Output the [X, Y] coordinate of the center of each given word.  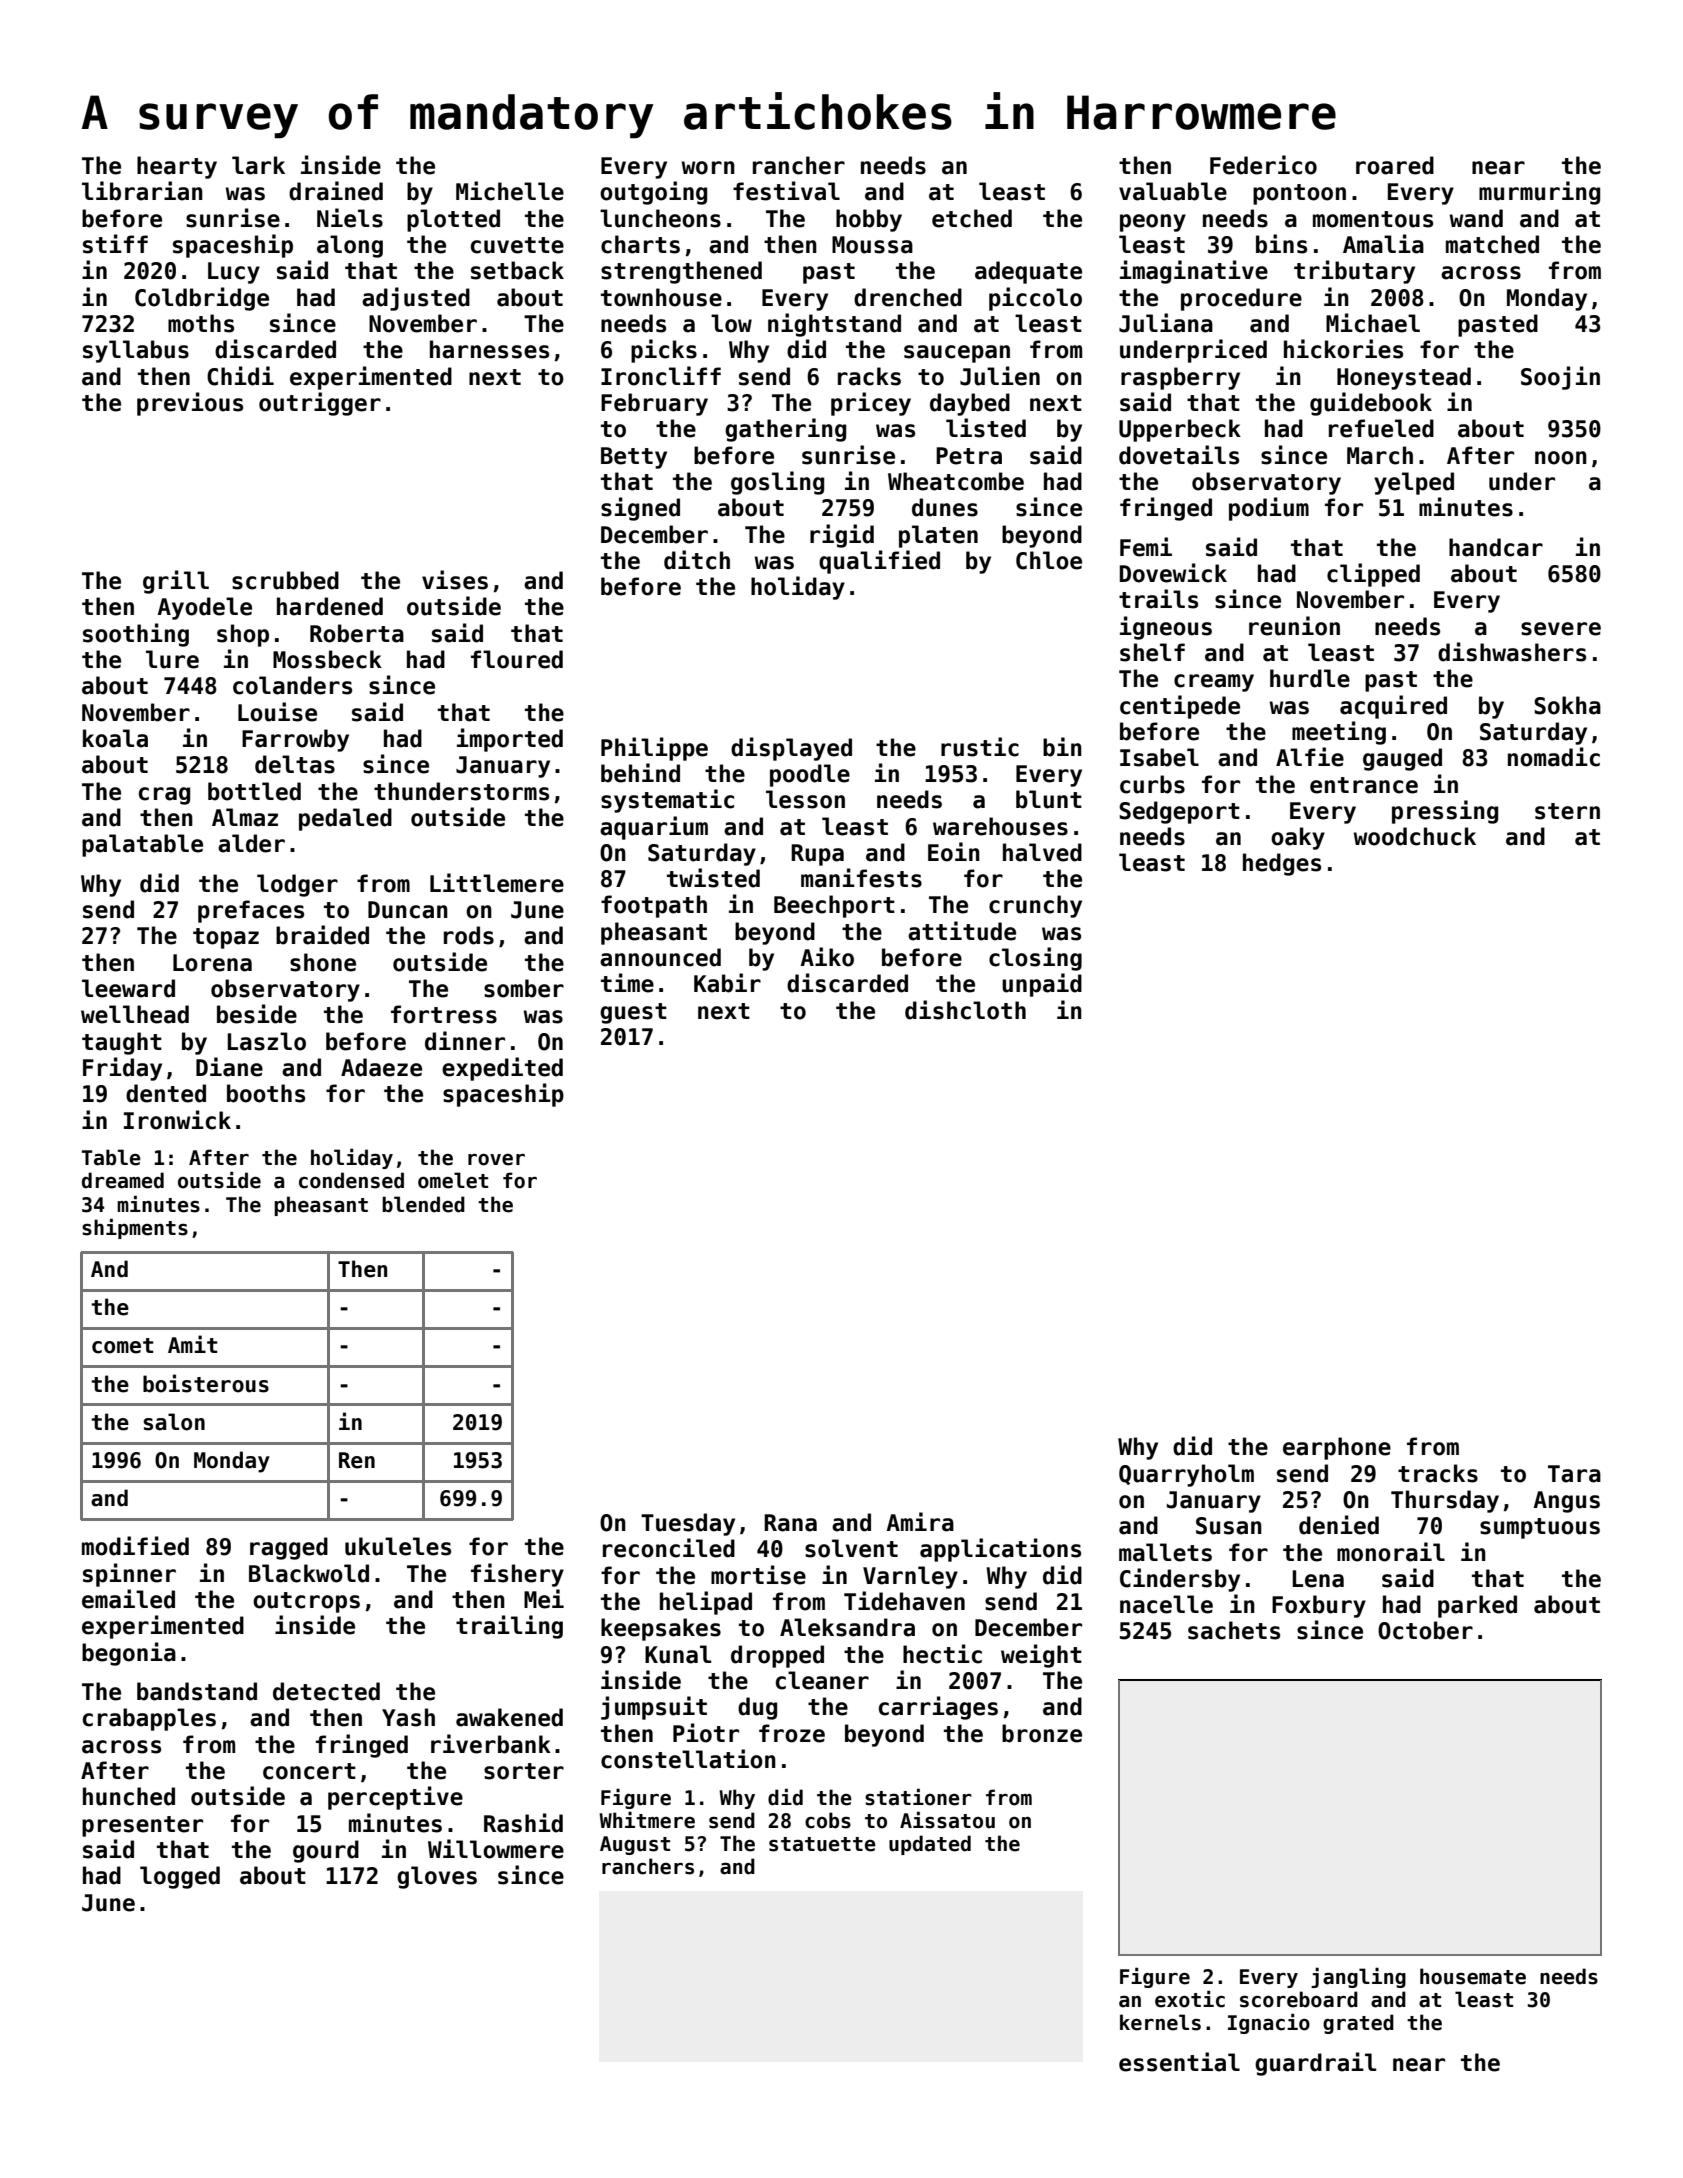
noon [1561, 458]
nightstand [834, 325]
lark [258, 165]
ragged [289, 1548]
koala [115, 738]
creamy [1214, 683]
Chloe [1049, 560]
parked [1477, 1606]
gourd [326, 1851]
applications [1000, 1550]
